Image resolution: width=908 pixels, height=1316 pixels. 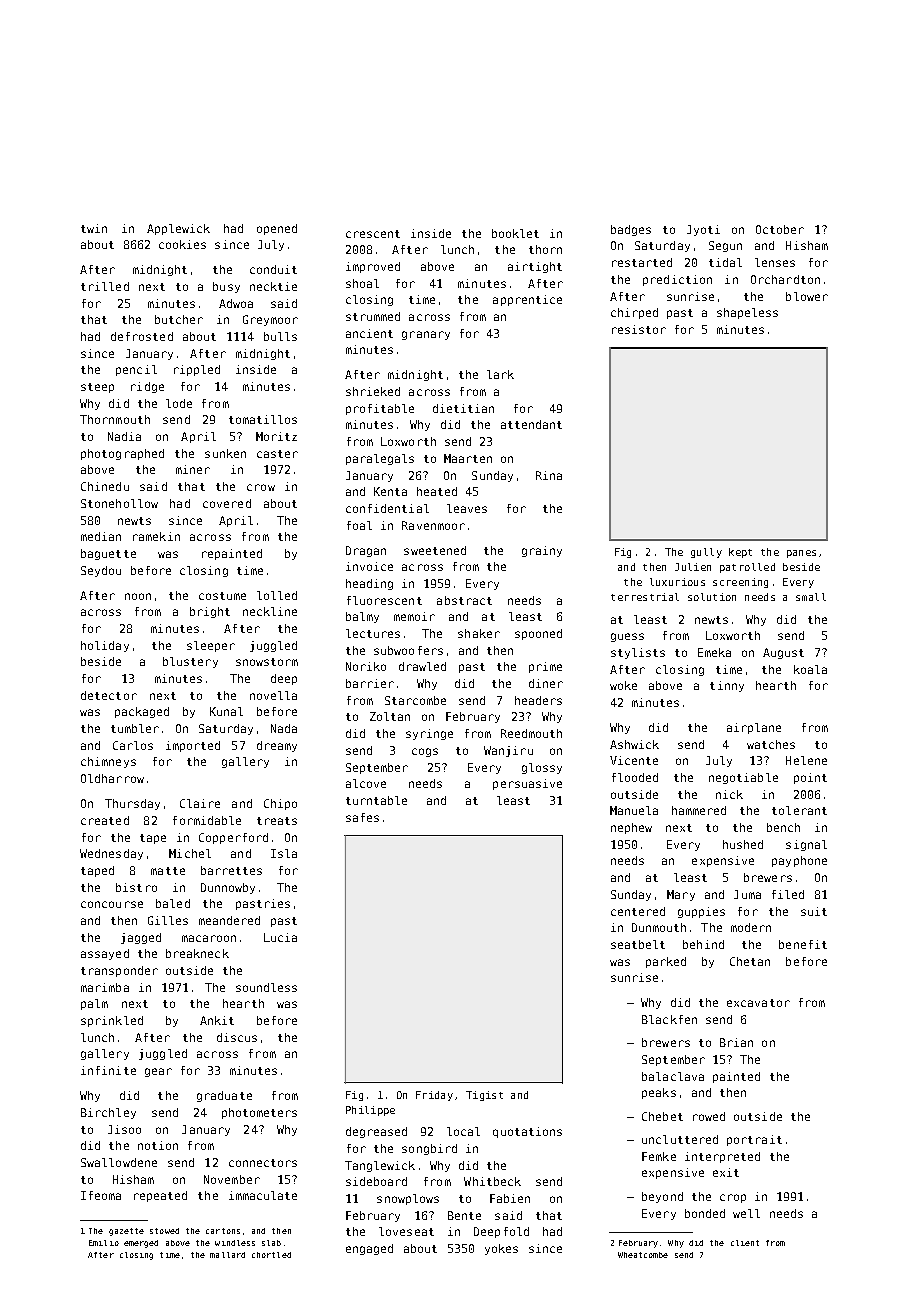 What do you see at coordinates (136, 887) in the screenshot?
I see `bistro` at bounding box center [136, 887].
